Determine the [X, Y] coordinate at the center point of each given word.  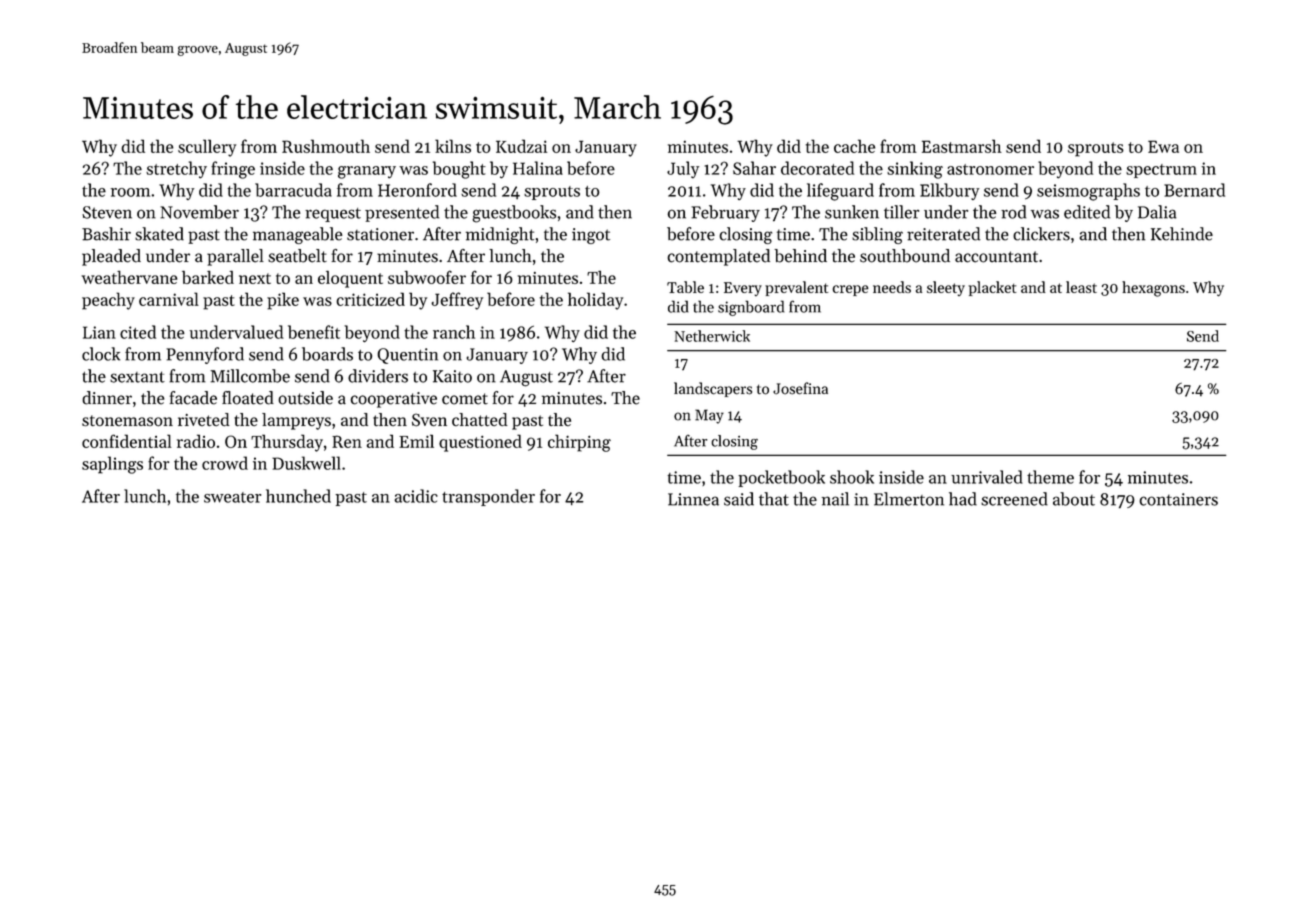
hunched [298, 496]
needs [892, 287]
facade [193, 398]
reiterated [943, 234]
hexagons [1153, 289]
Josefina [800, 388]
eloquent [350, 279]
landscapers [713, 389]
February [725, 213]
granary [367, 172]
